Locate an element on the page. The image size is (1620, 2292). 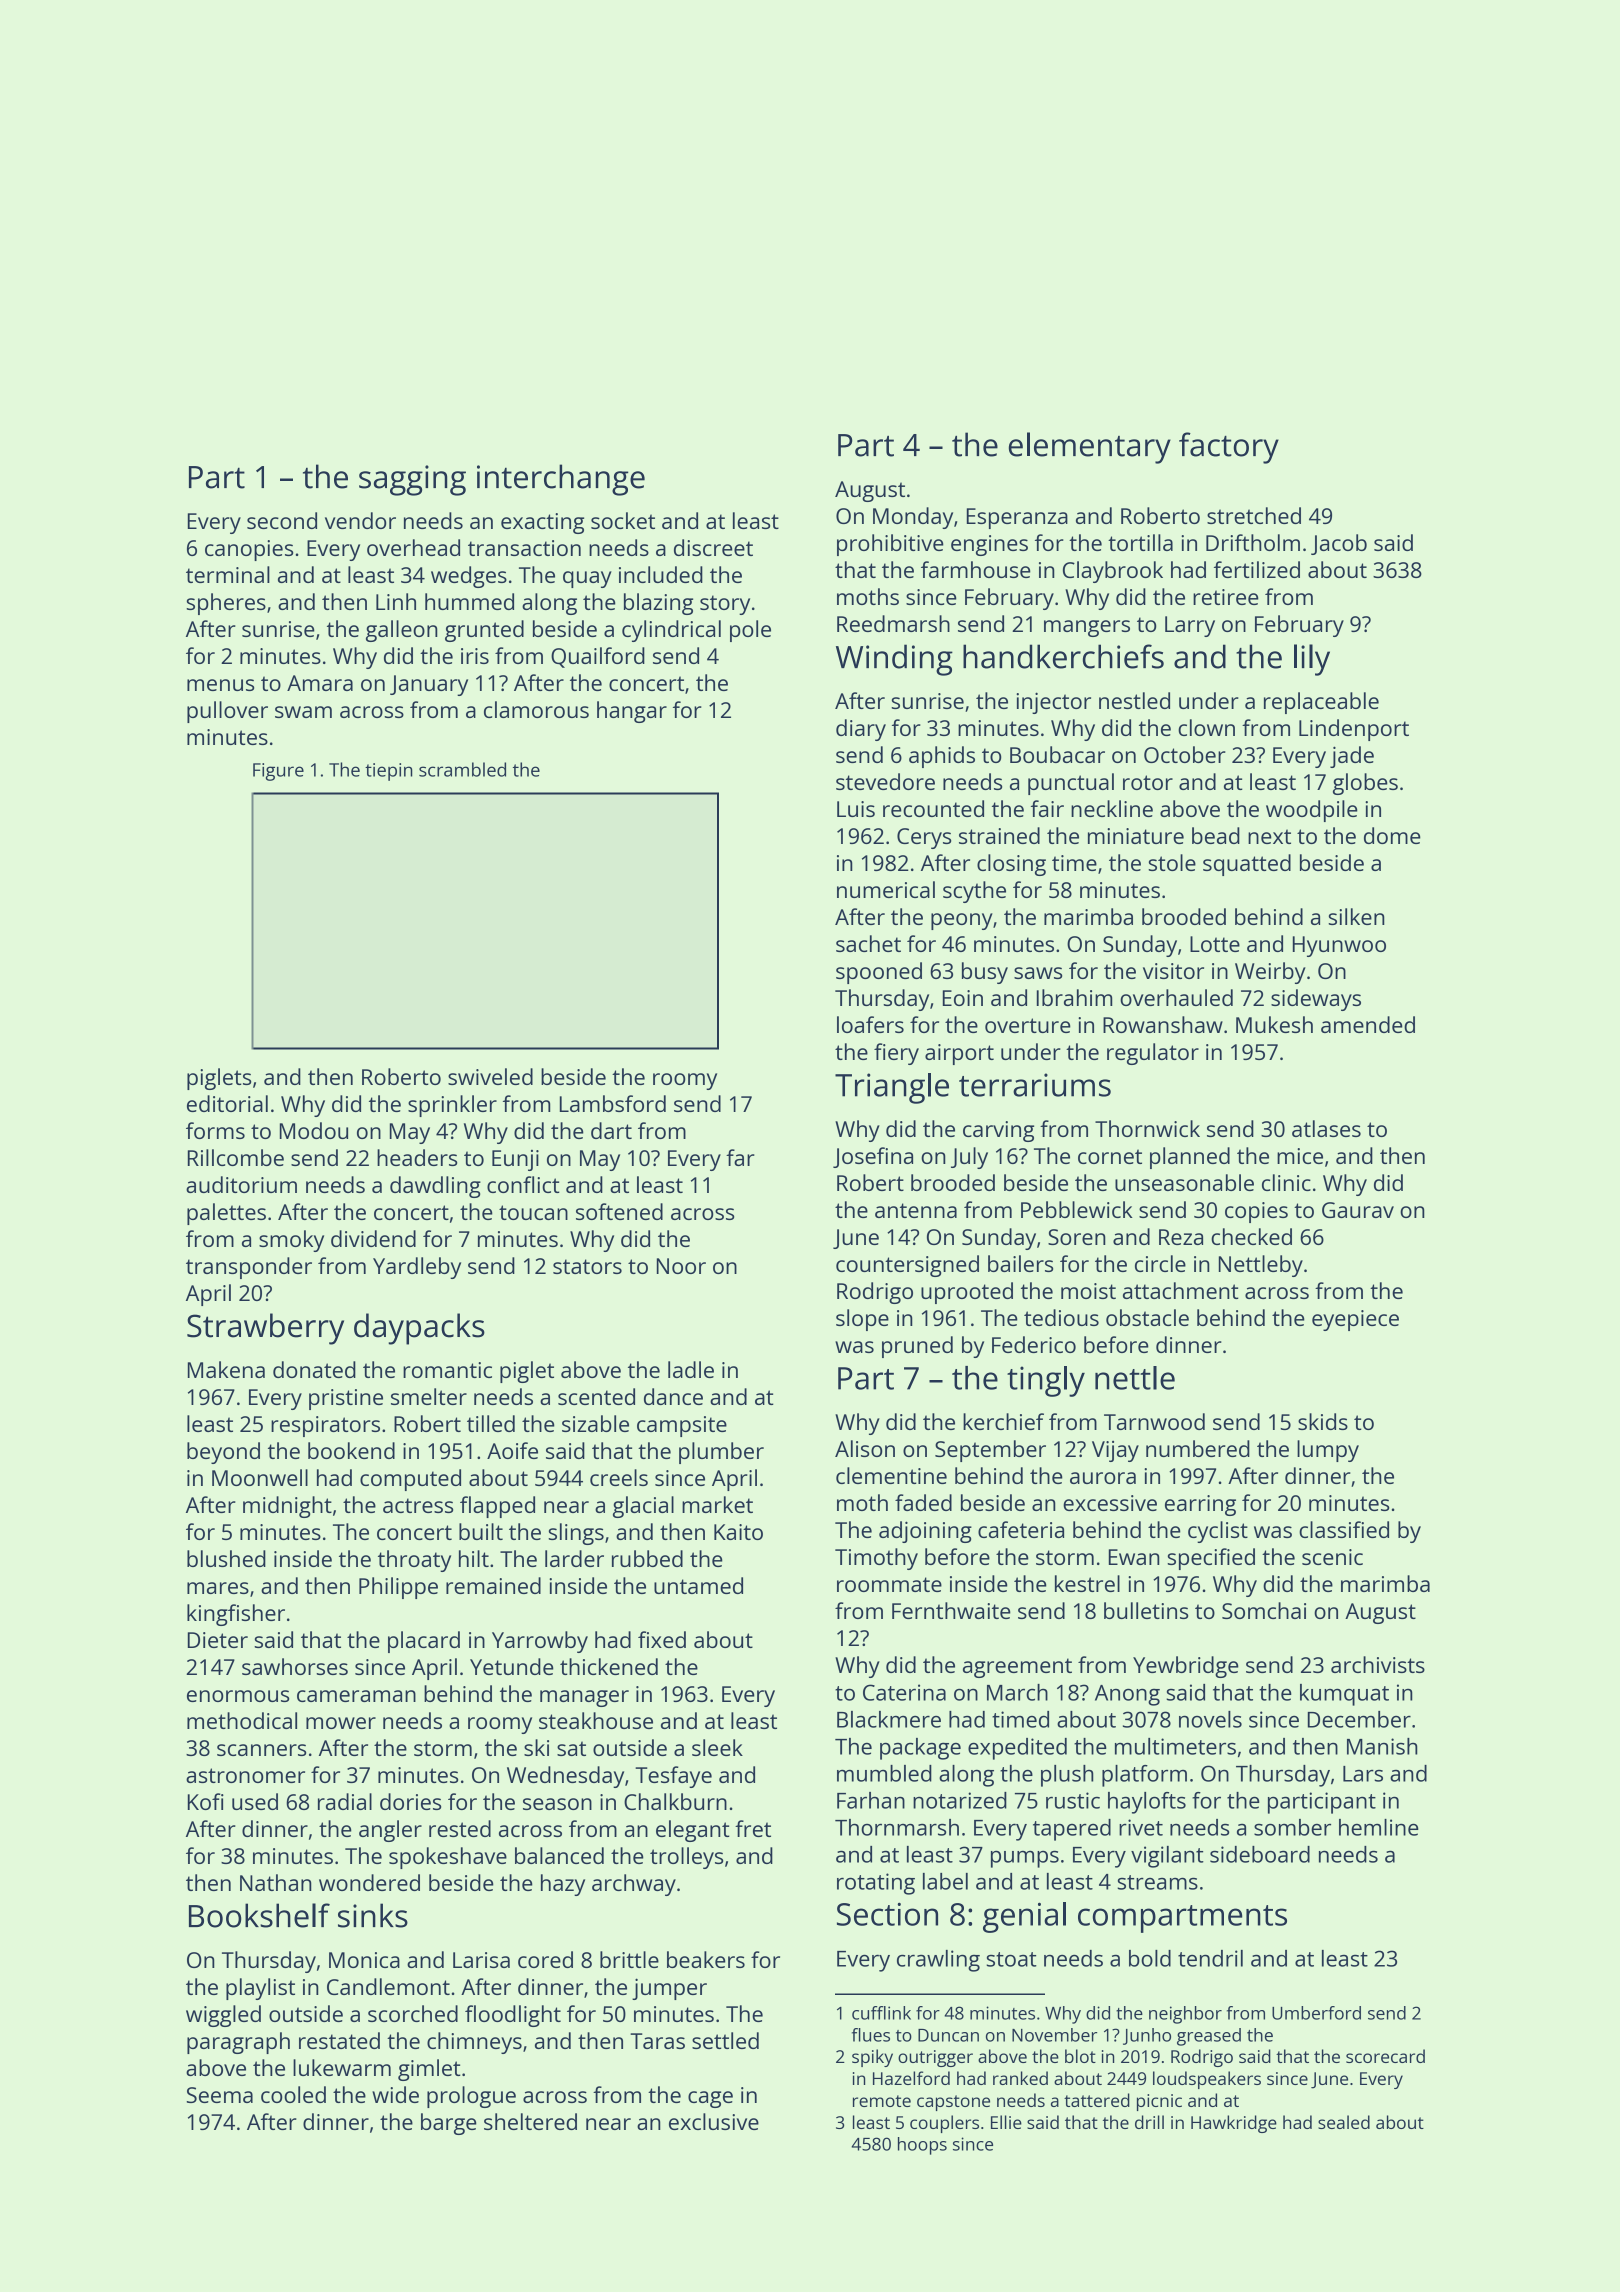
factory is located at coordinates (1229, 448).
